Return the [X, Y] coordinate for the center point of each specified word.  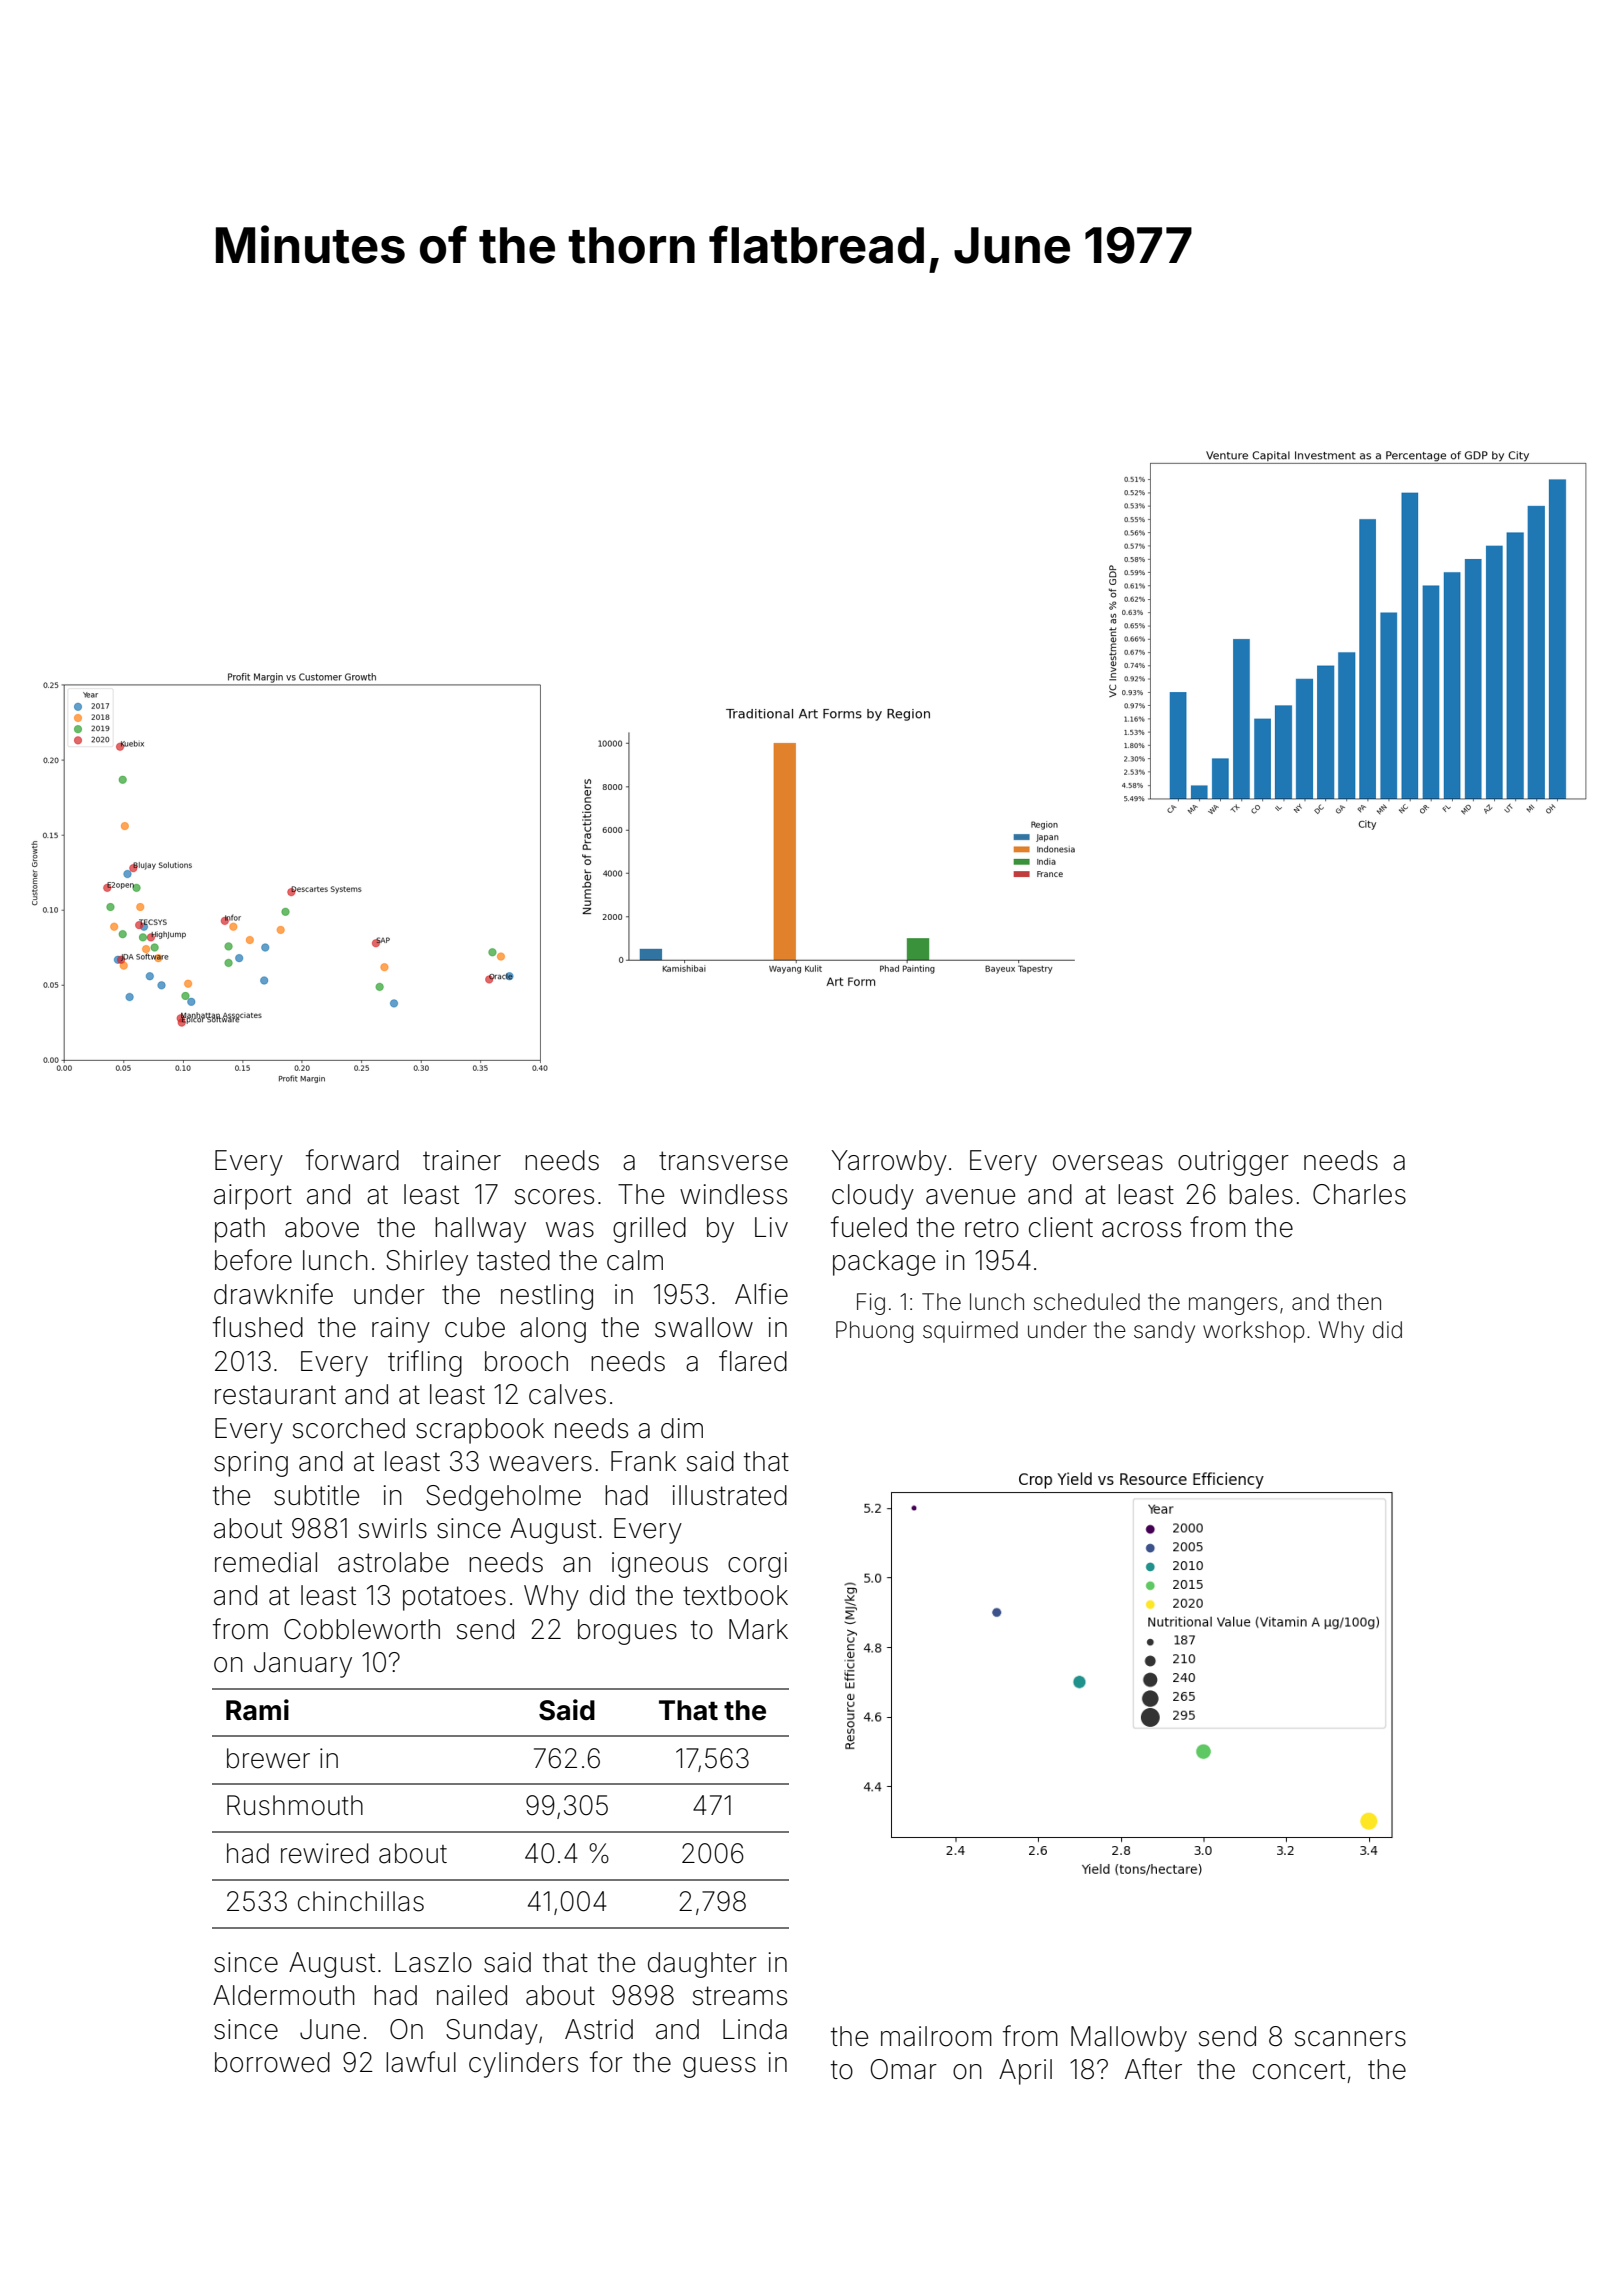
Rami [257, 1710]
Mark [758, 1629]
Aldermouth [284, 1995]
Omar [904, 2069]
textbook [735, 1595]
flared [753, 1361]
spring [251, 1464]
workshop [1254, 1332]
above [322, 1227]
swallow [704, 1327]
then [1359, 1302]
